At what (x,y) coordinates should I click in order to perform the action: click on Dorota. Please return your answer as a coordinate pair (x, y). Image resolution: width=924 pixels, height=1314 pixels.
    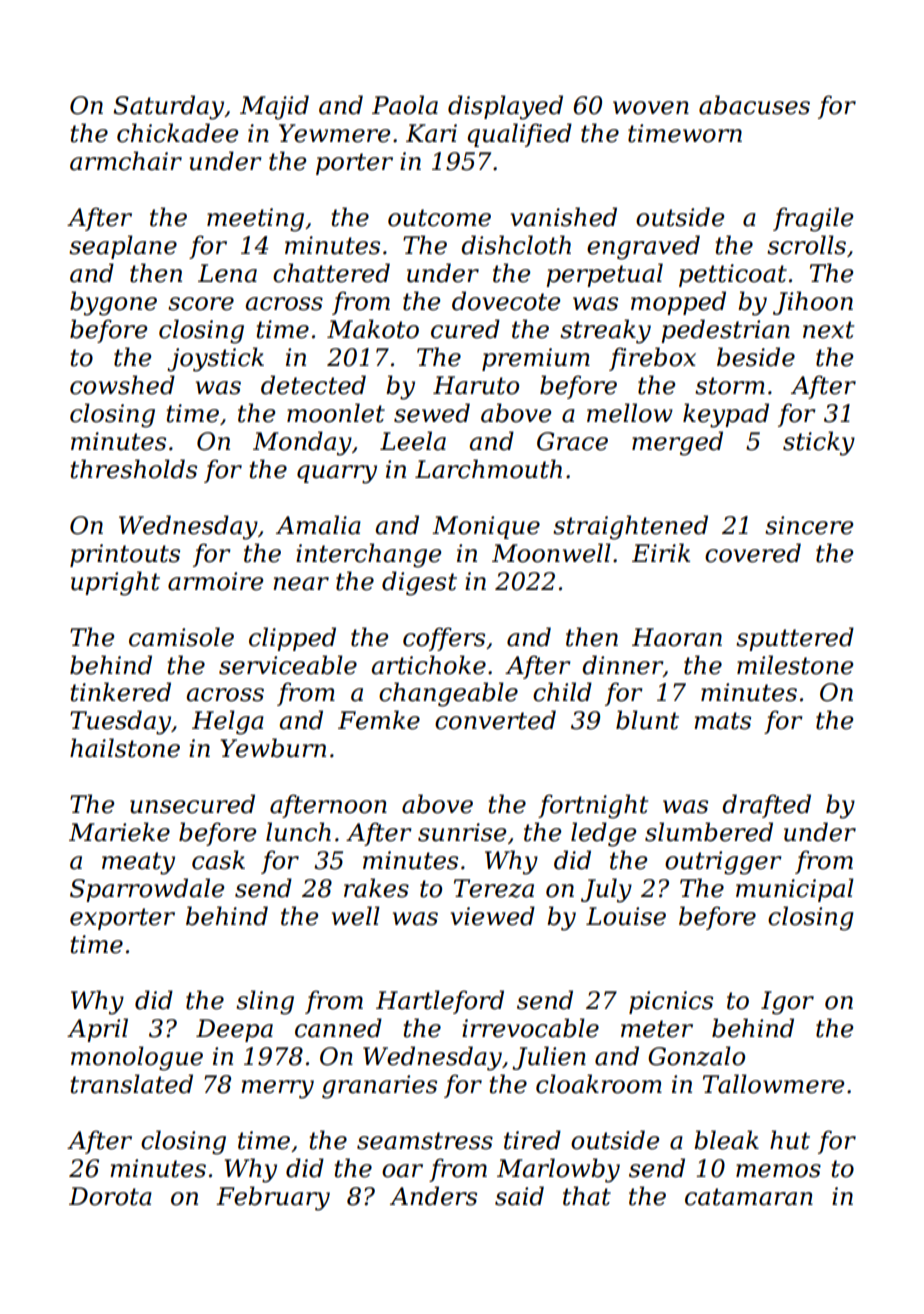
    Looking at the image, I should click on (110, 1196).
